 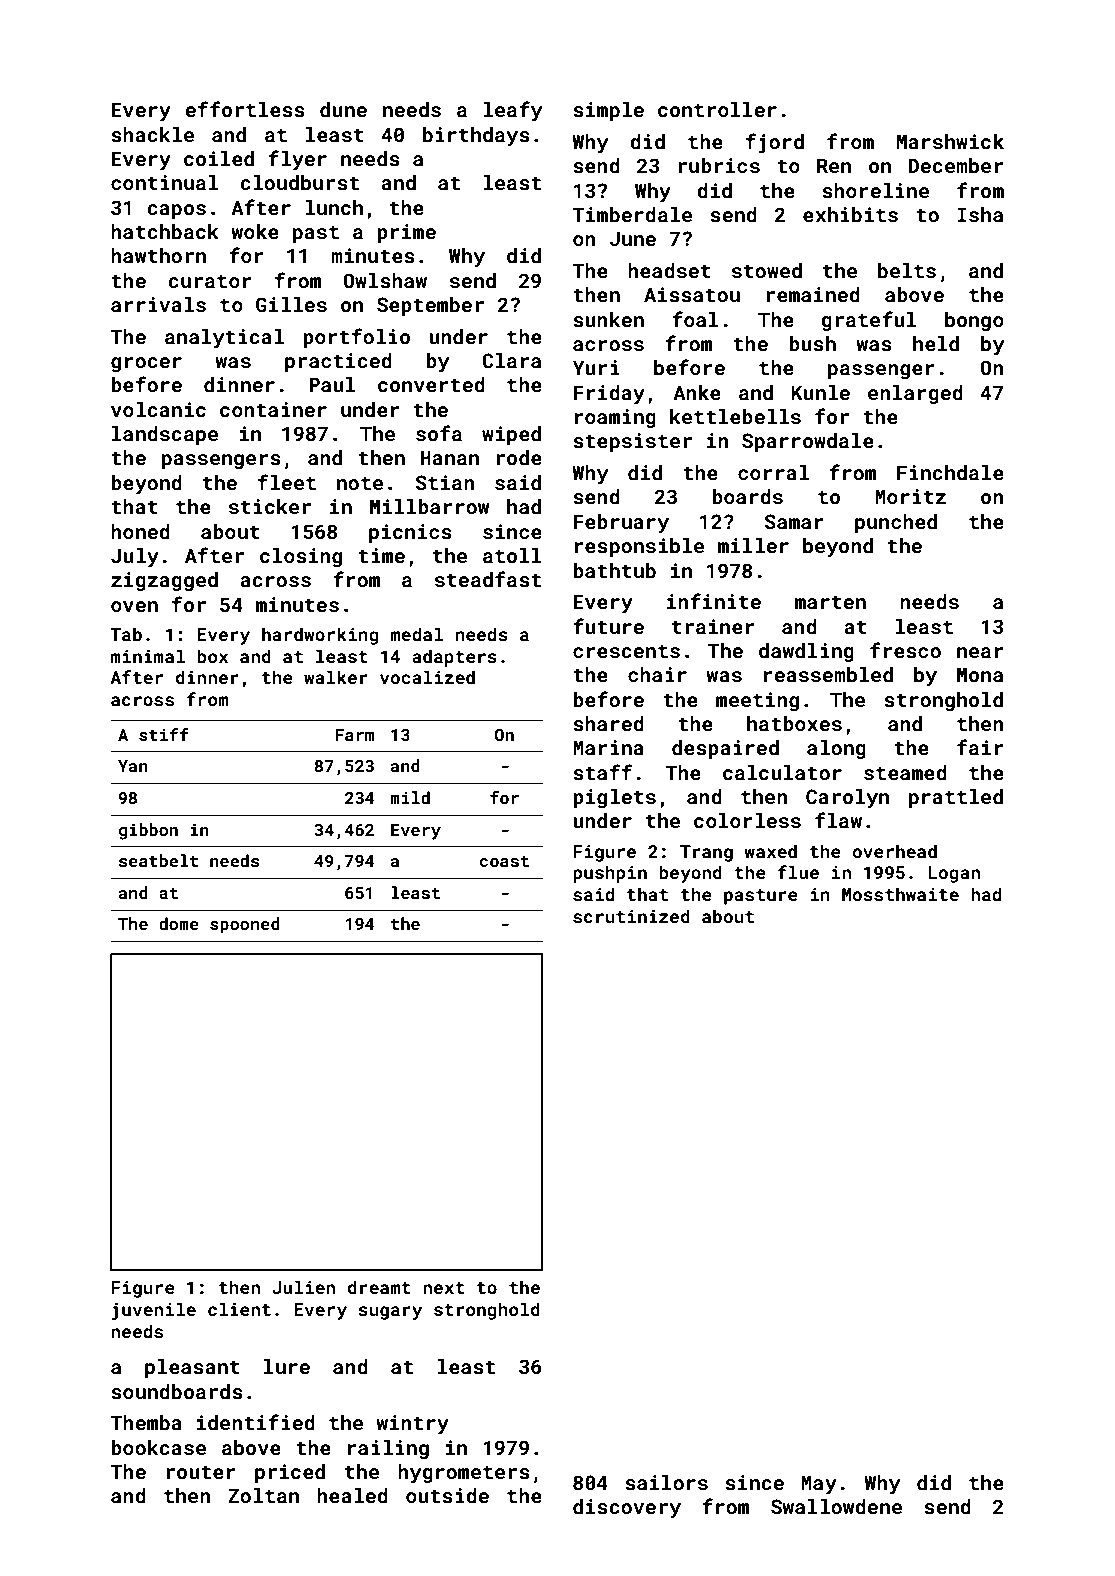 What do you see at coordinates (905, 650) in the image?
I see `fresco` at bounding box center [905, 650].
